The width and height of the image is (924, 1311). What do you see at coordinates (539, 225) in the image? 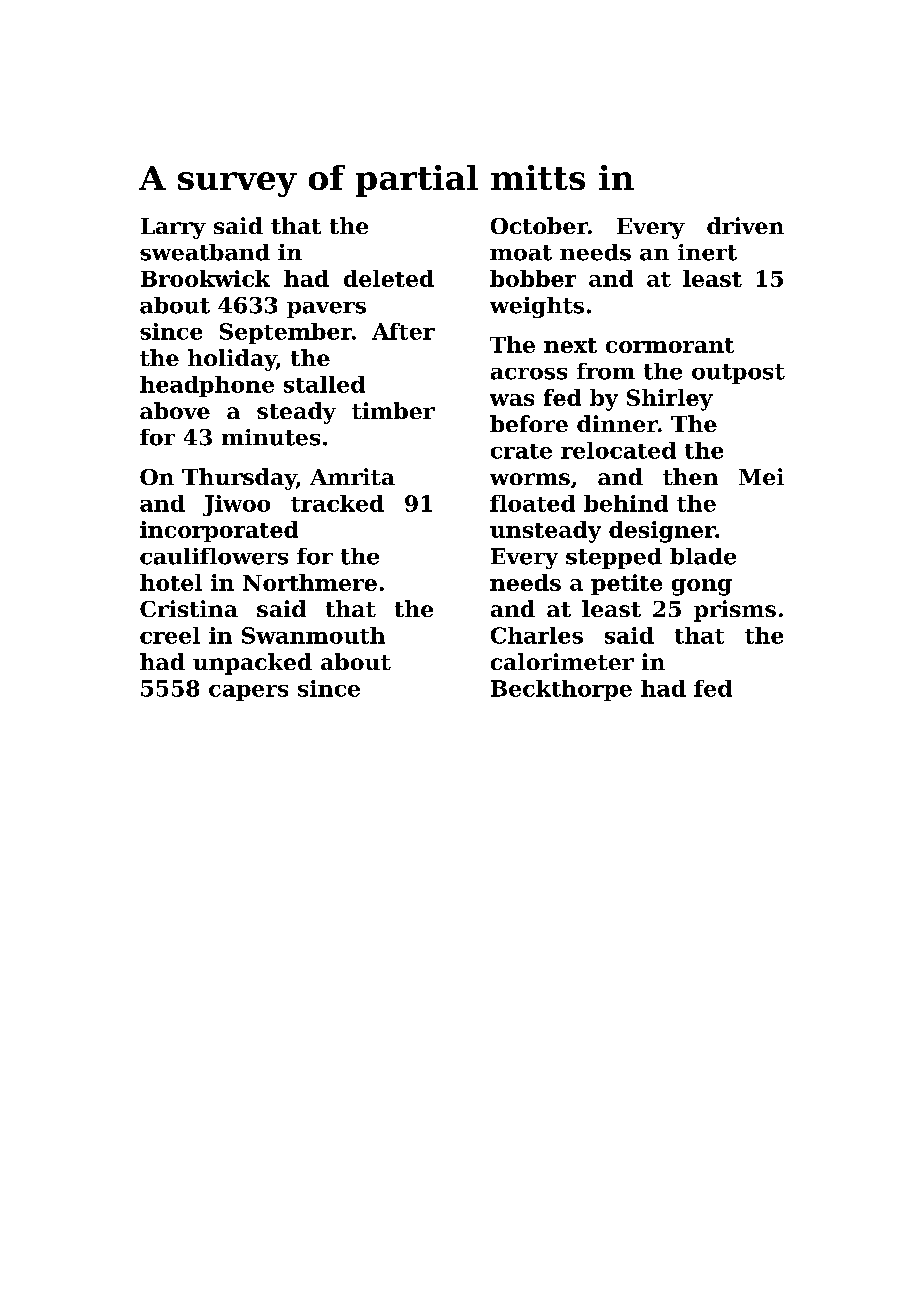
I see `October` at bounding box center [539, 225].
